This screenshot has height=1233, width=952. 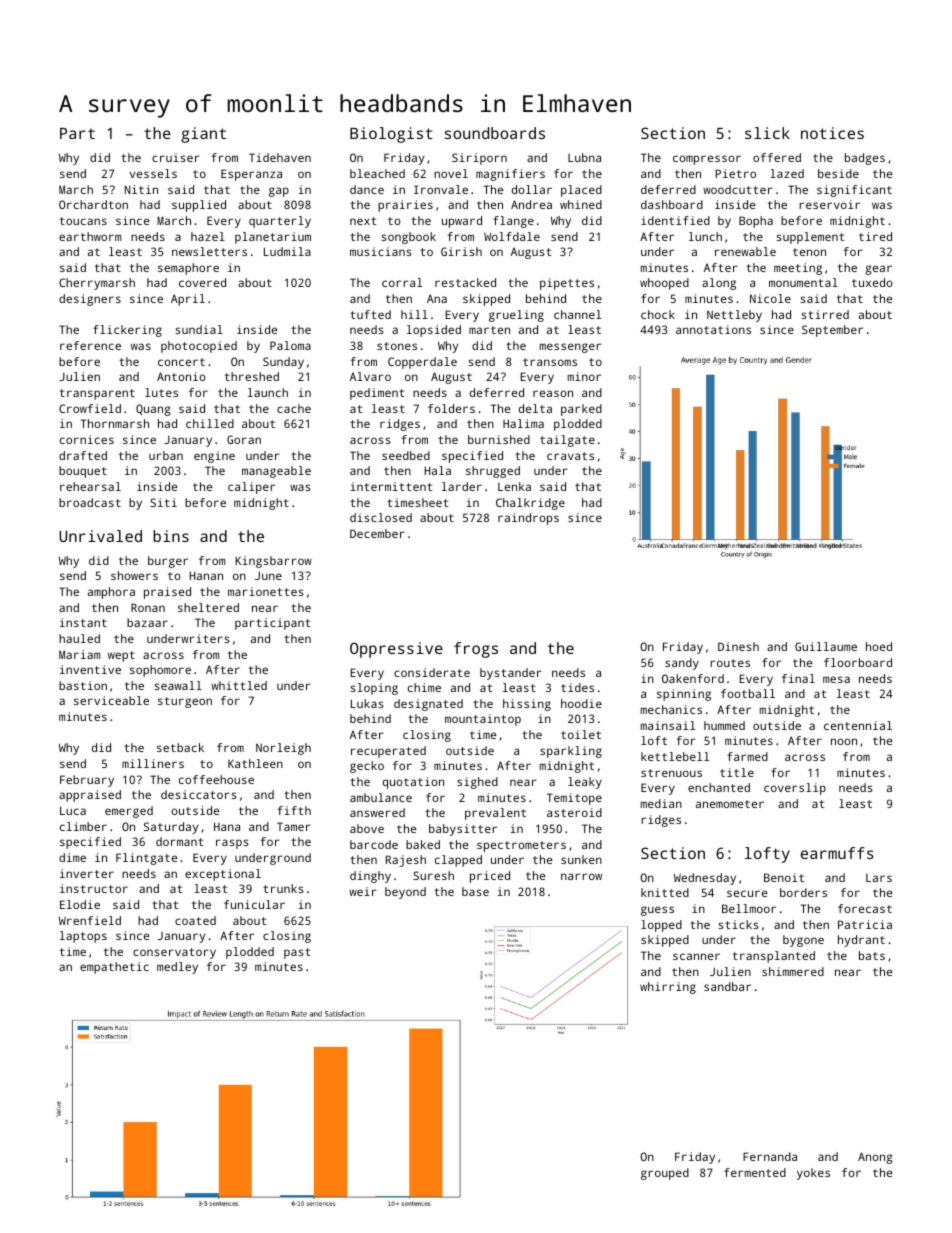 I want to click on Siriporn, so click(x=479, y=159).
